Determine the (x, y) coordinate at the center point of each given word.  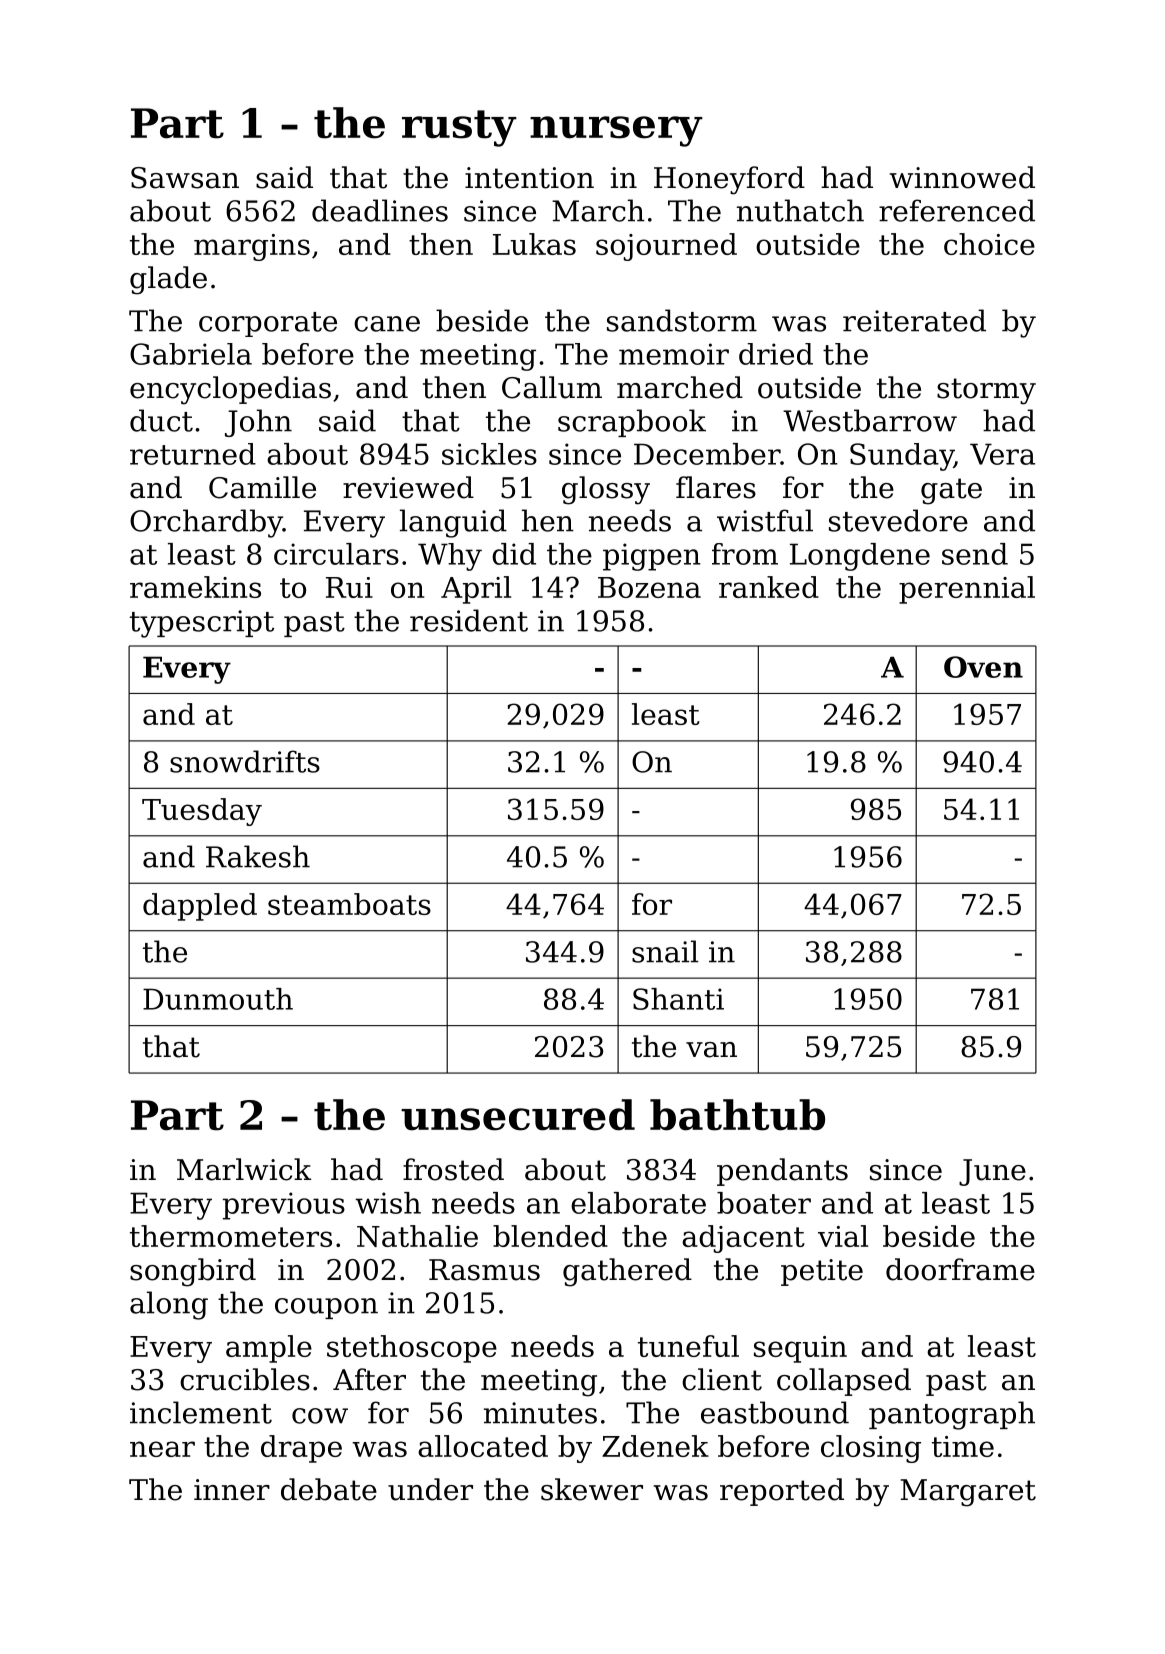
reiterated (914, 320)
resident (469, 620)
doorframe (960, 1269)
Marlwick (244, 1169)
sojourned (666, 247)
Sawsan (185, 178)
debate (329, 1489)
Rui (349, 587)
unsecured (518, 1115)
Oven (983, 667)
